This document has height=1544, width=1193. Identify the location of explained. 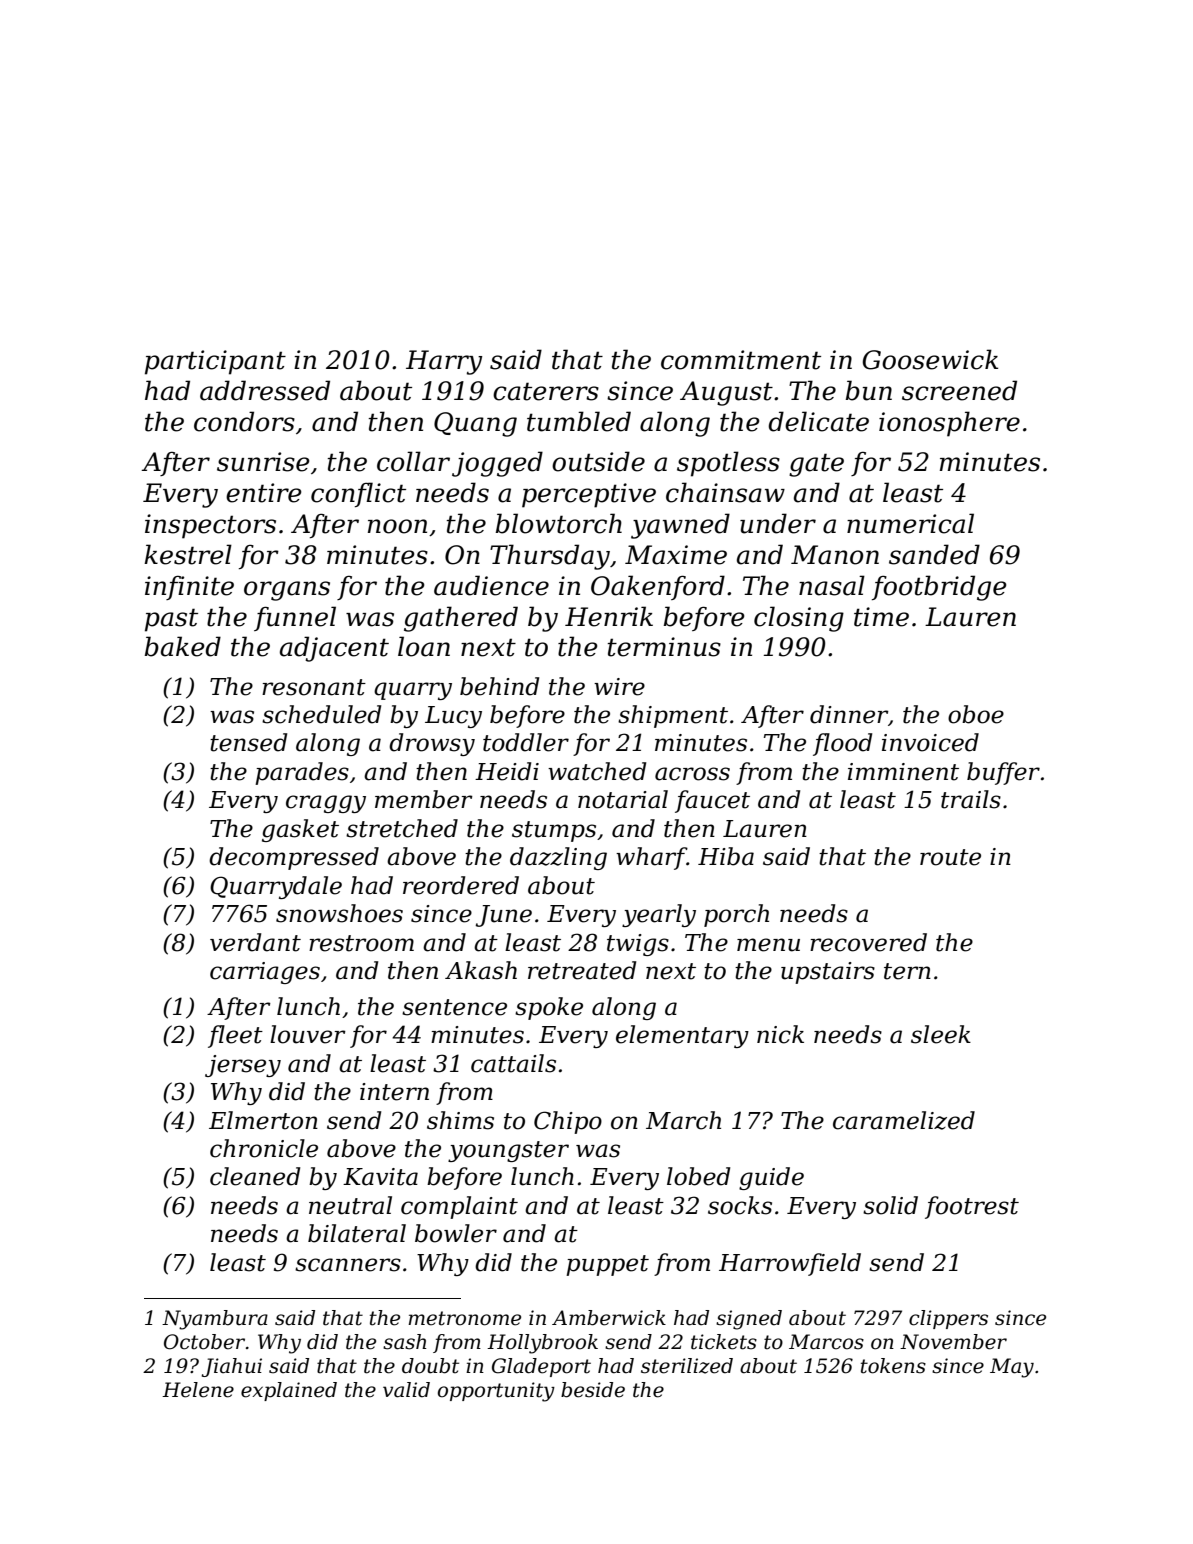
(289, 1391).
